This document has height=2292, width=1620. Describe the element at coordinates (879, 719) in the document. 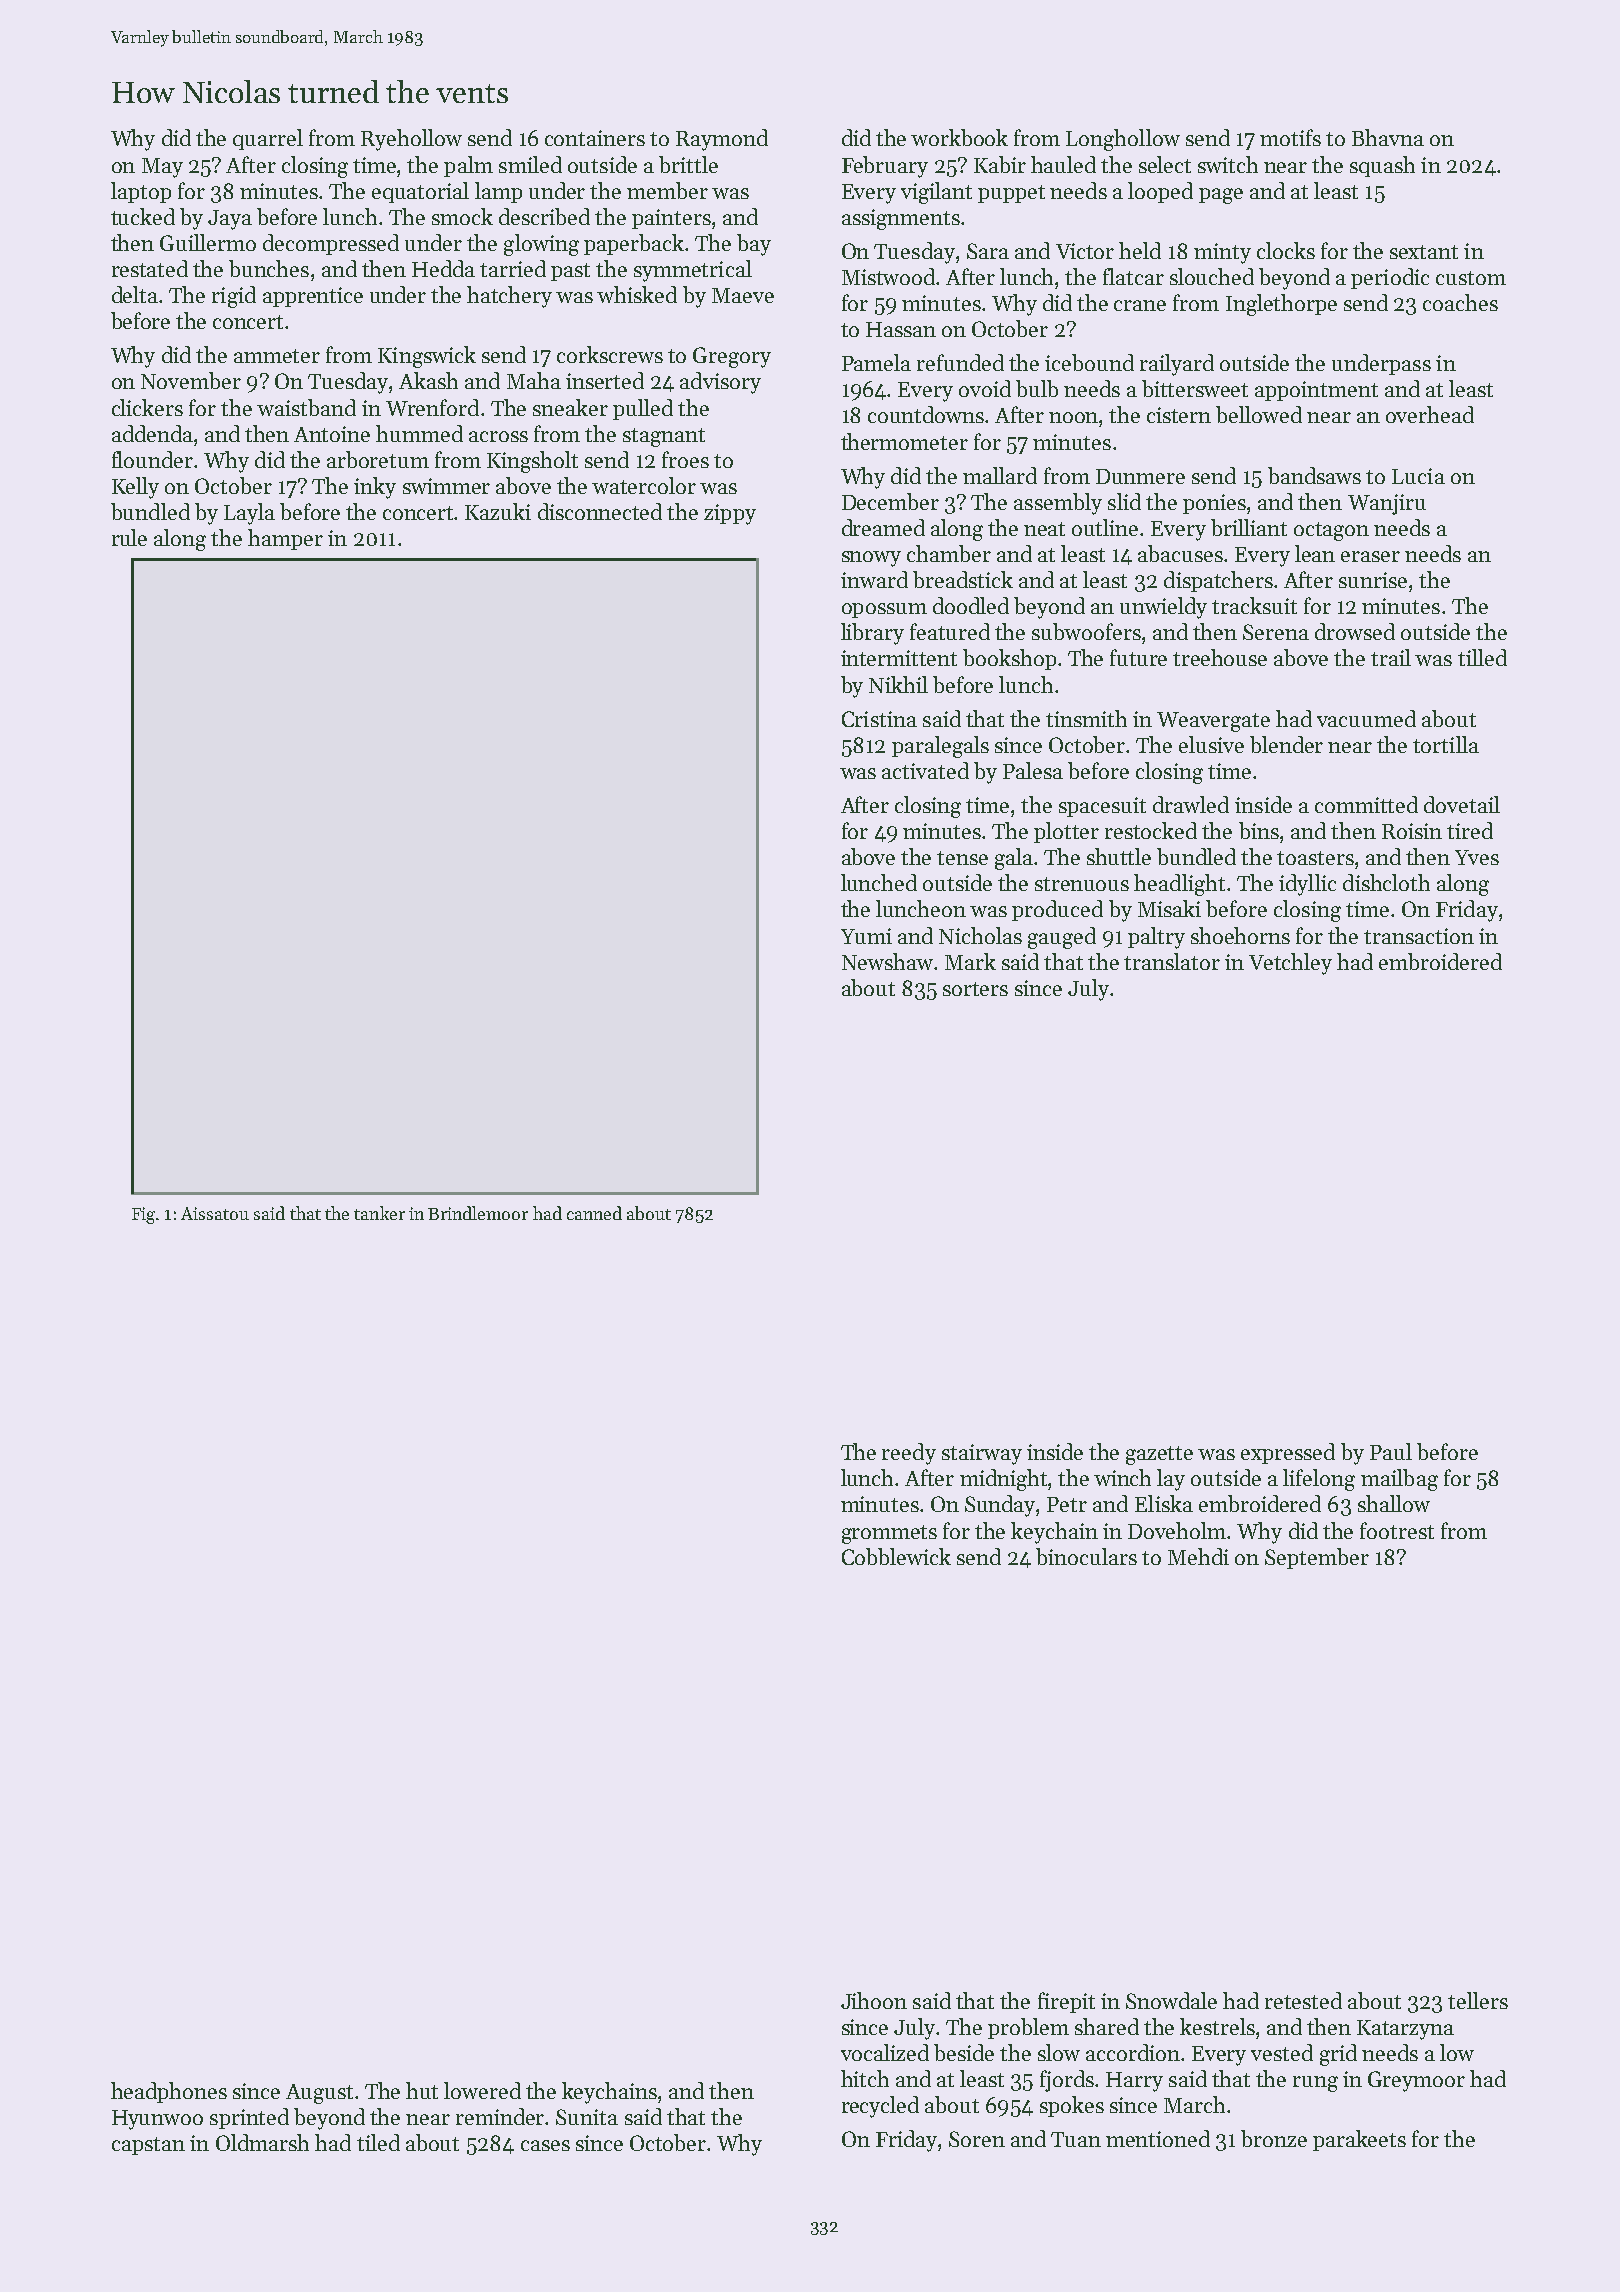

I see `Cristina` at that location.
